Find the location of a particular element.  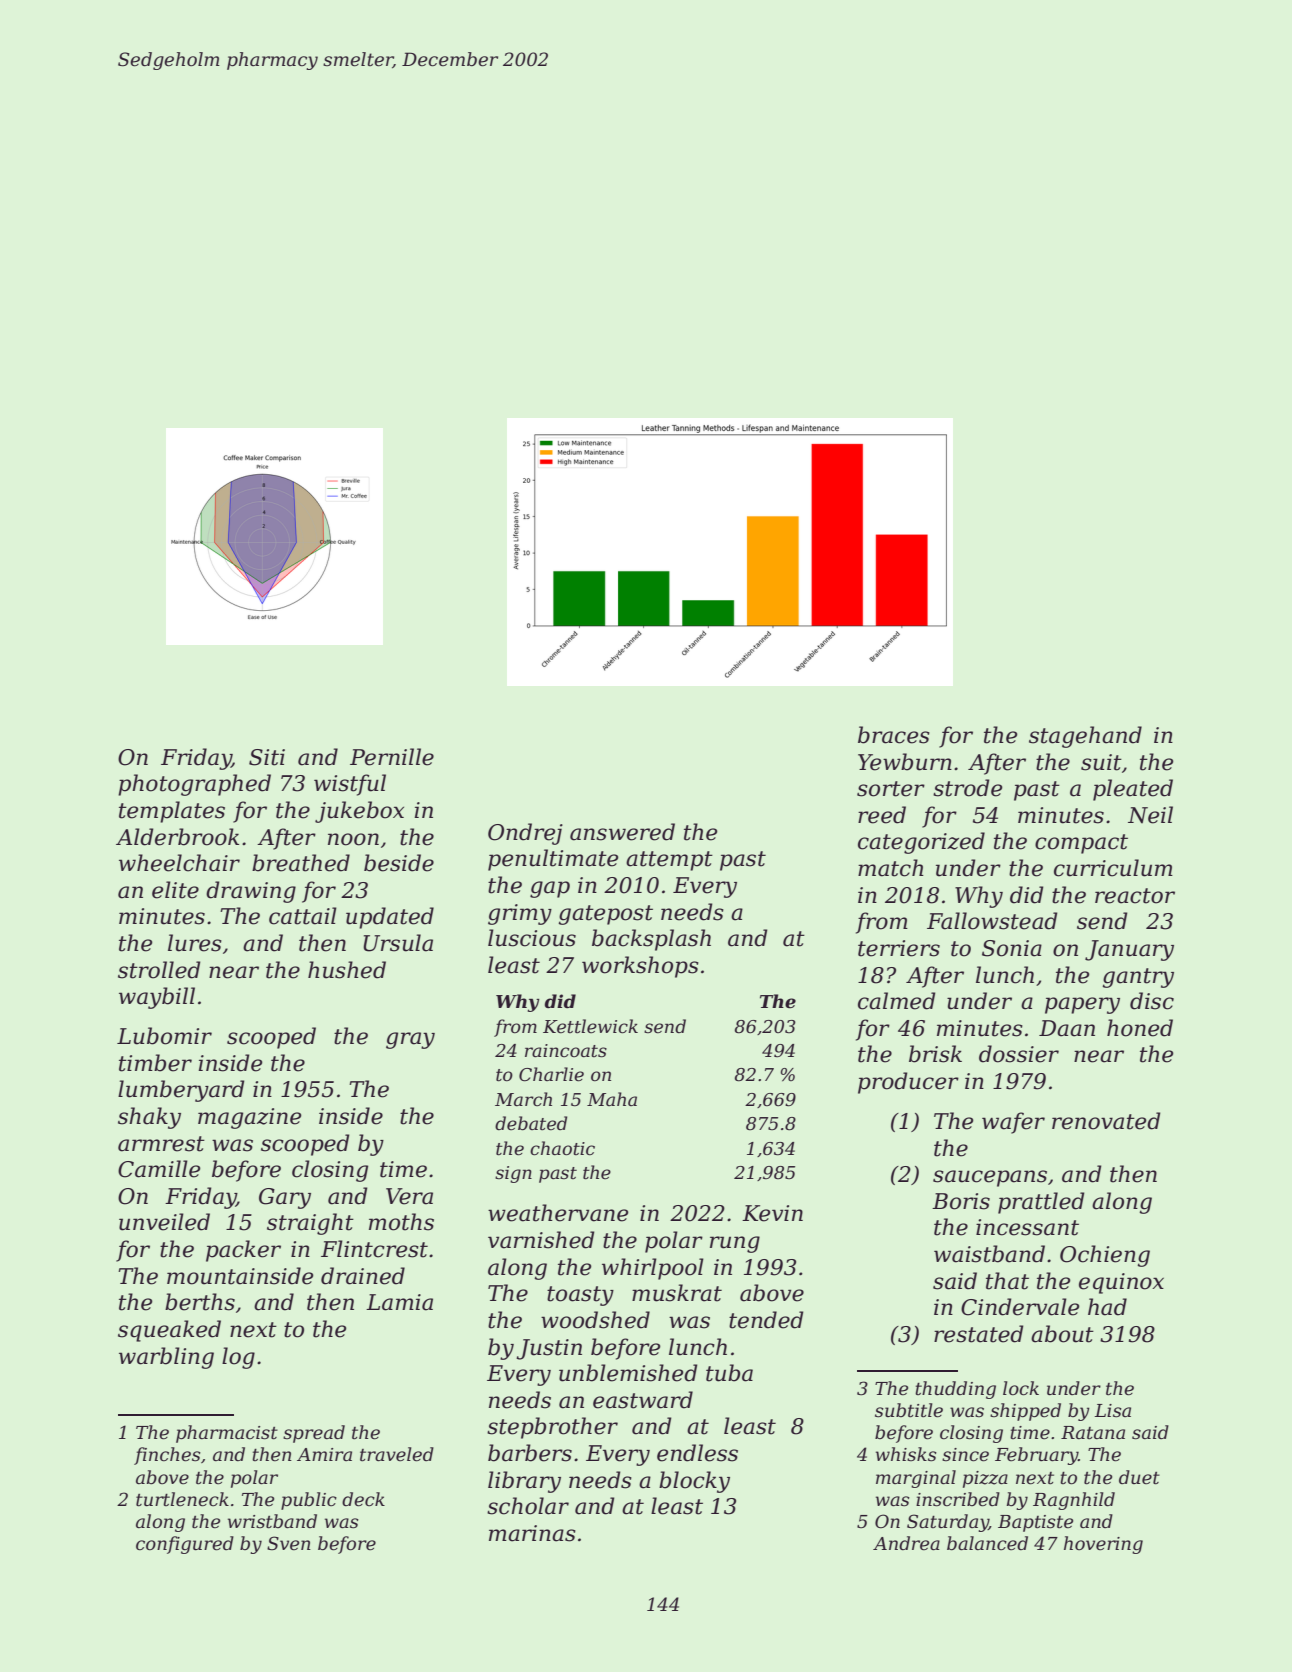

dossier is located at coordinates (1019, 1054).
